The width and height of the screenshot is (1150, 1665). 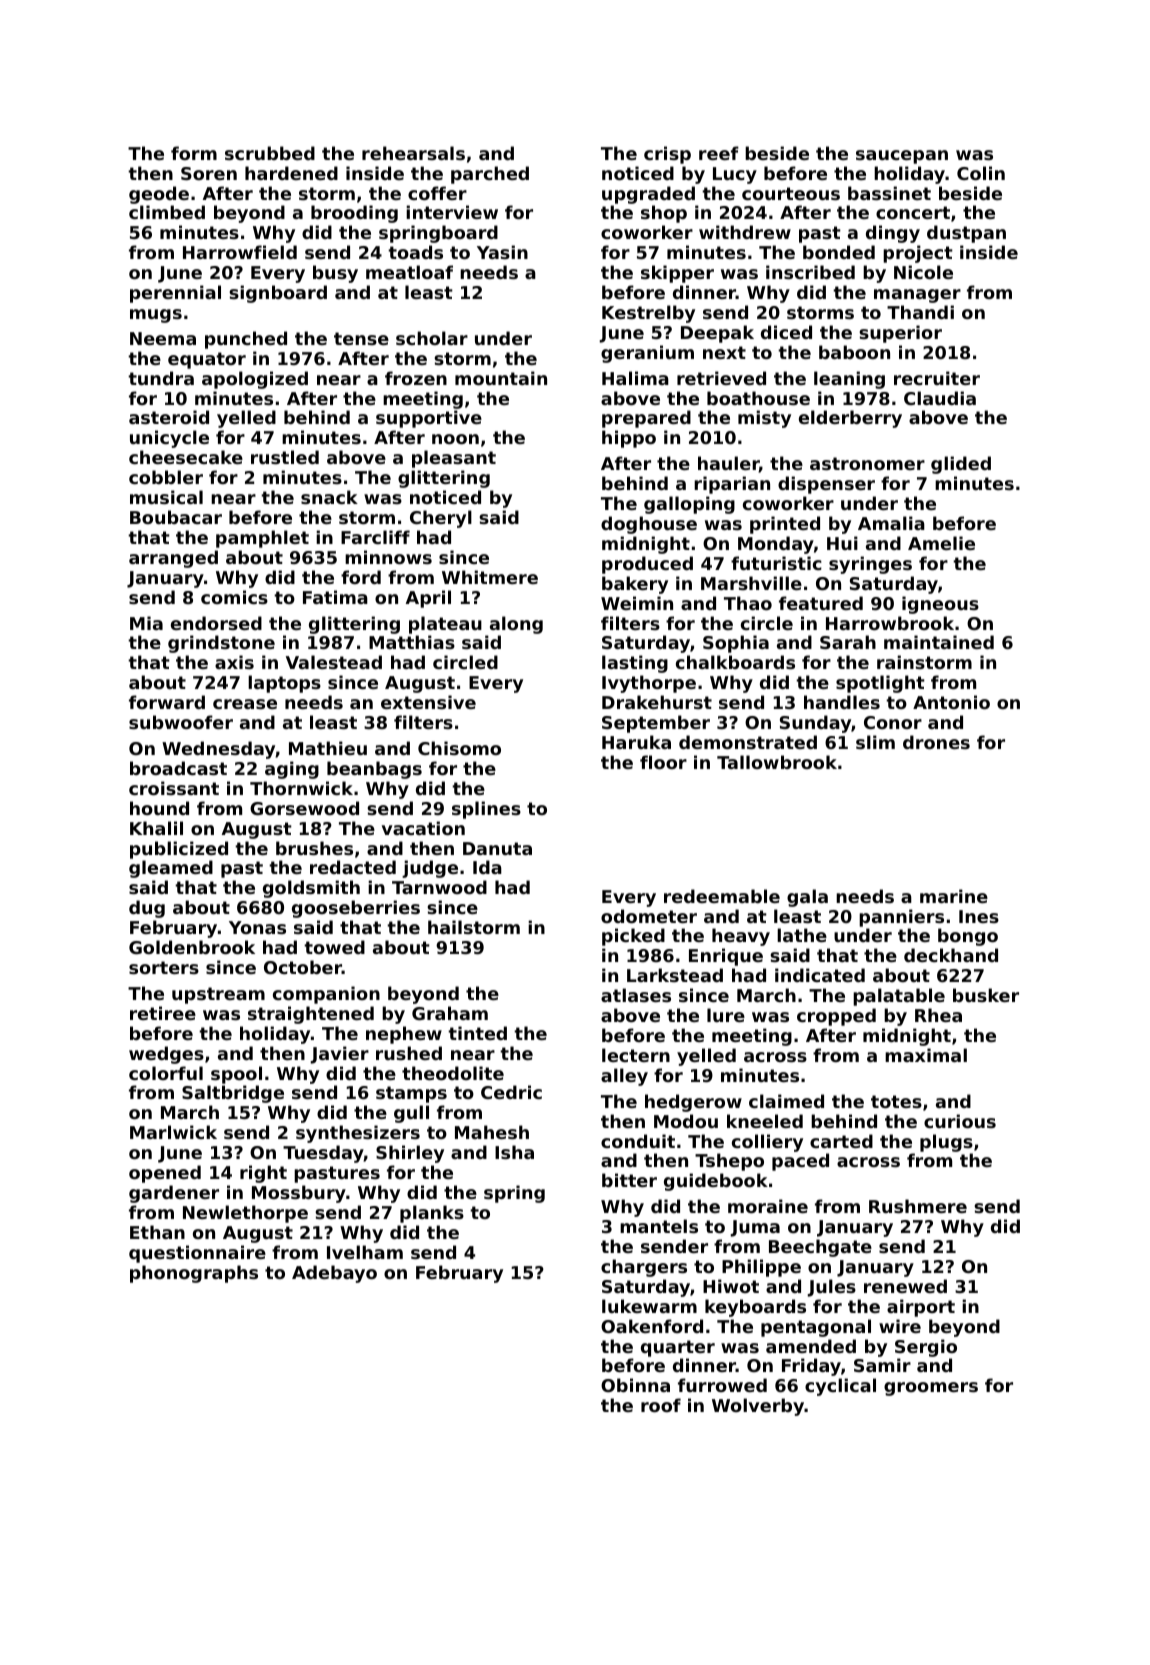 I want to click on curious, so click(x=960, y=1121).
